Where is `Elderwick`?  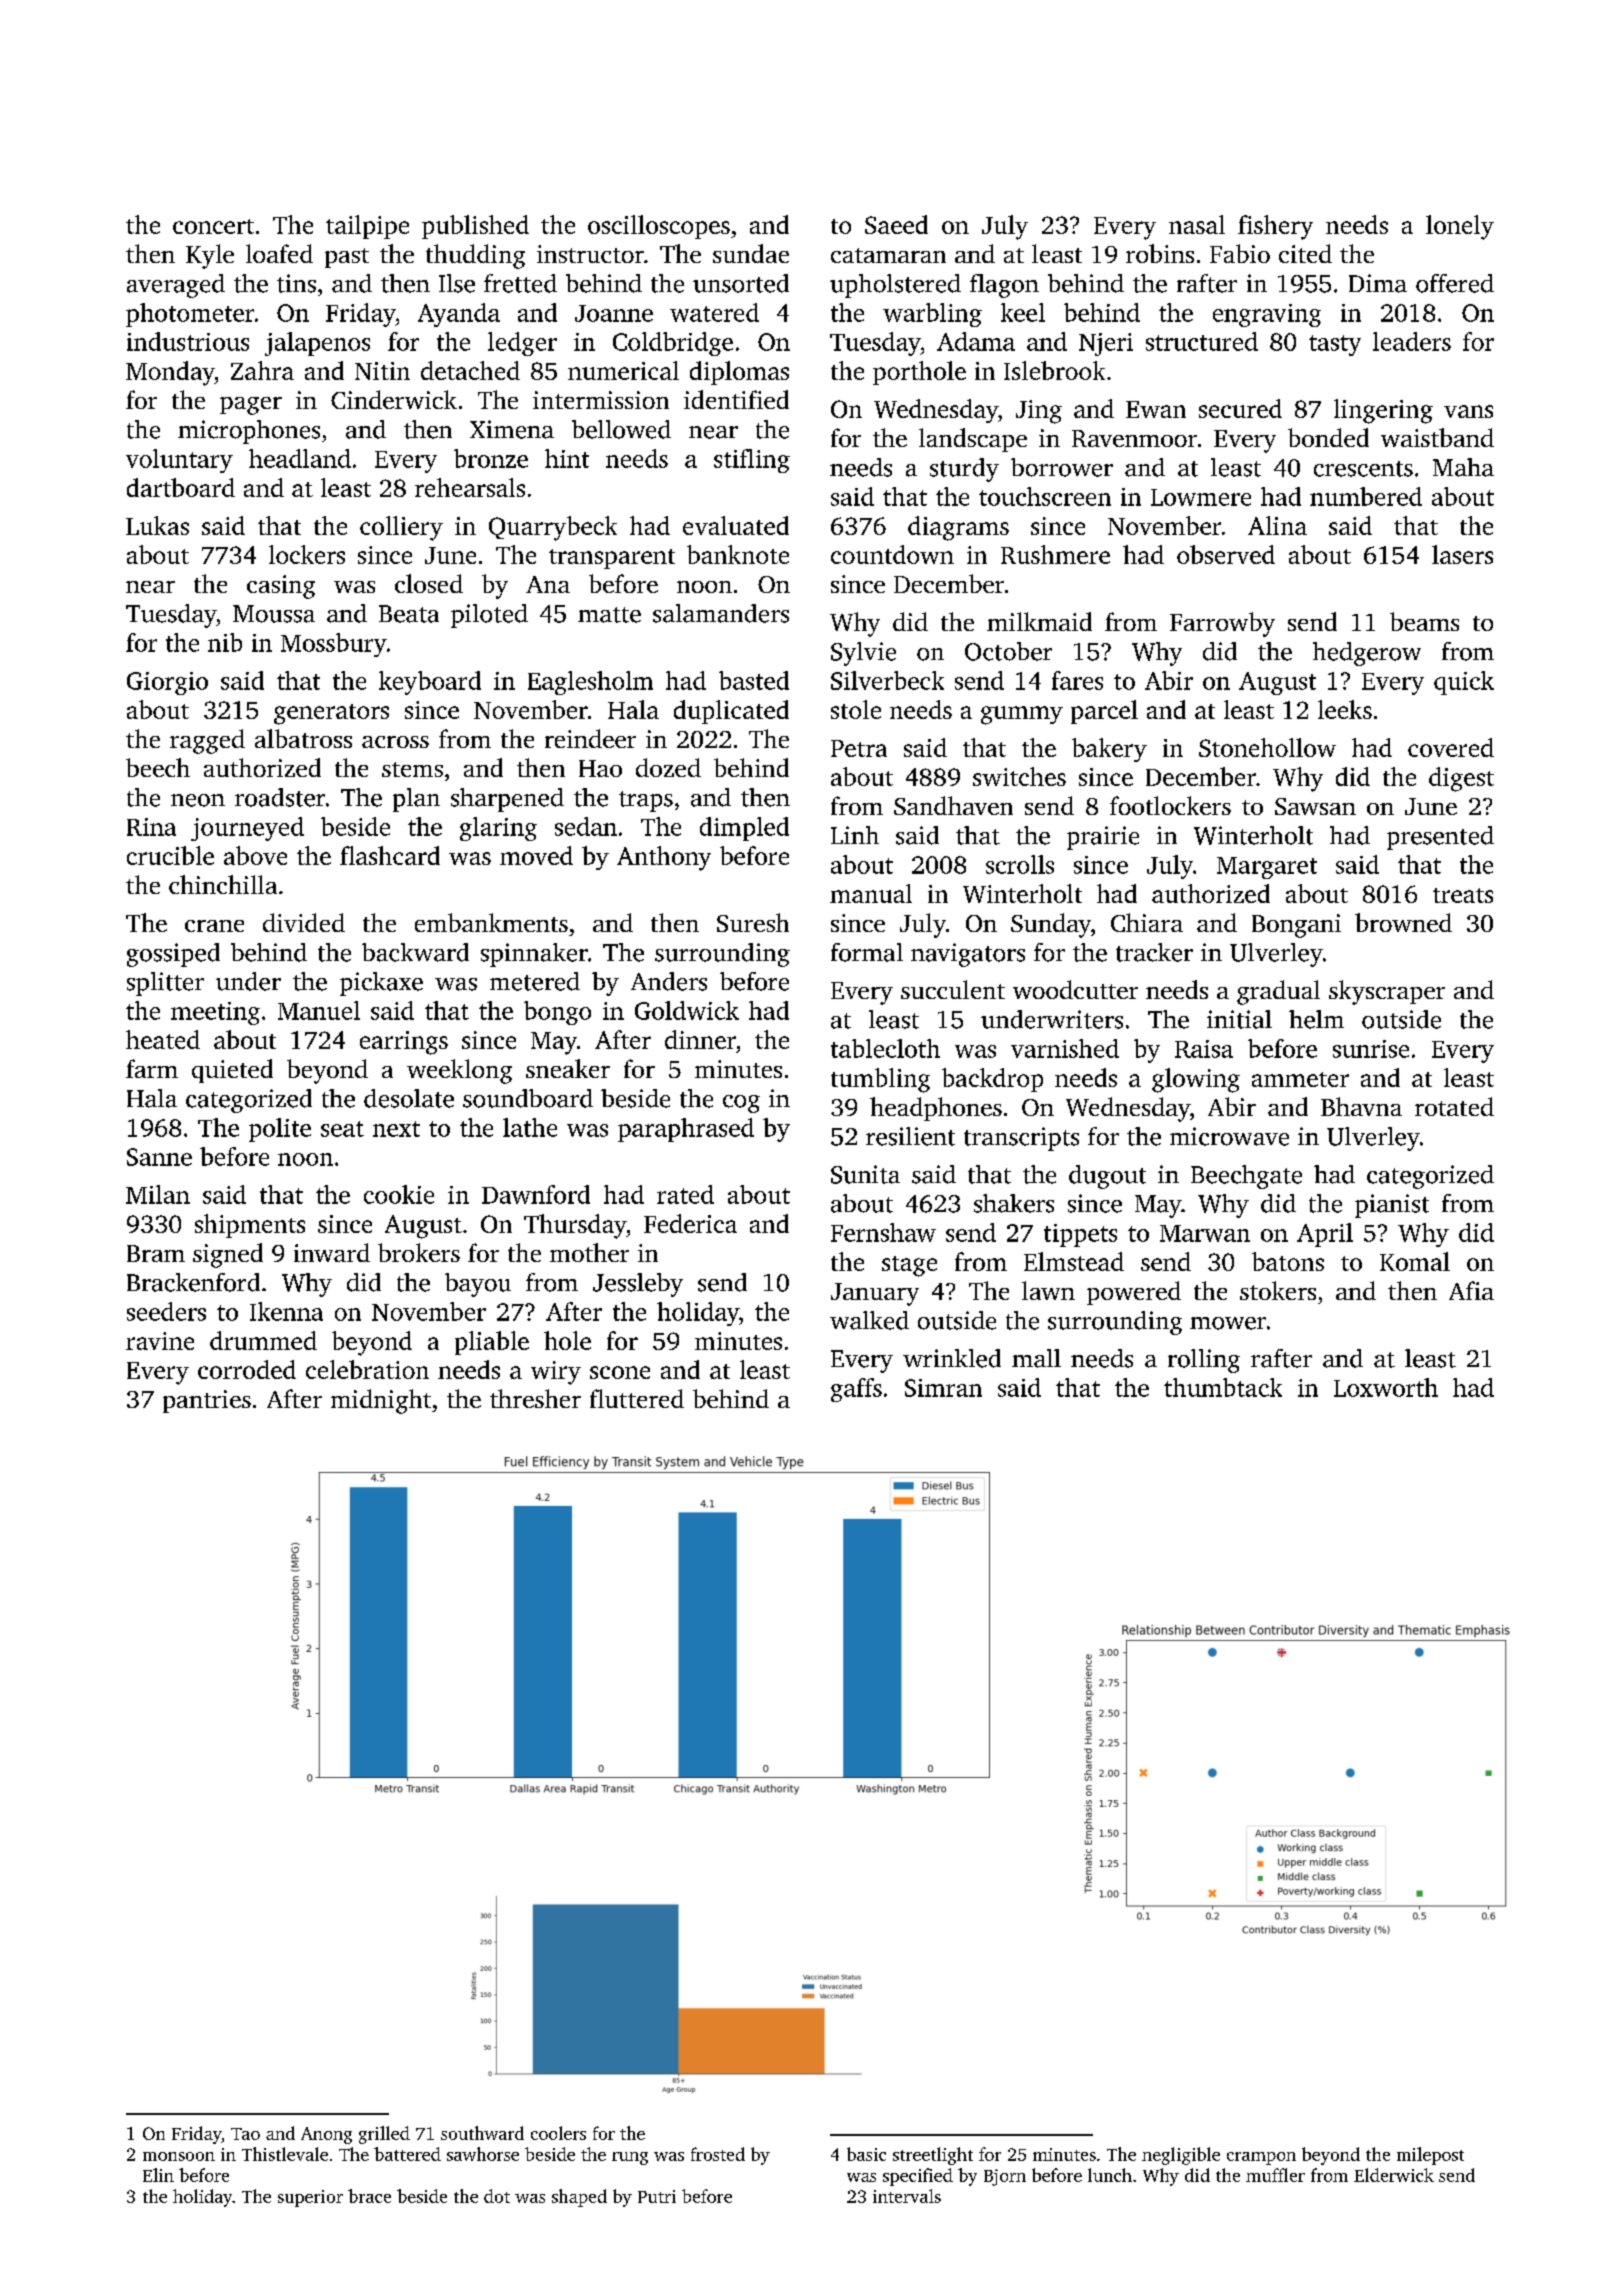
Elderwick is located at coordinates (1394, 2175).
